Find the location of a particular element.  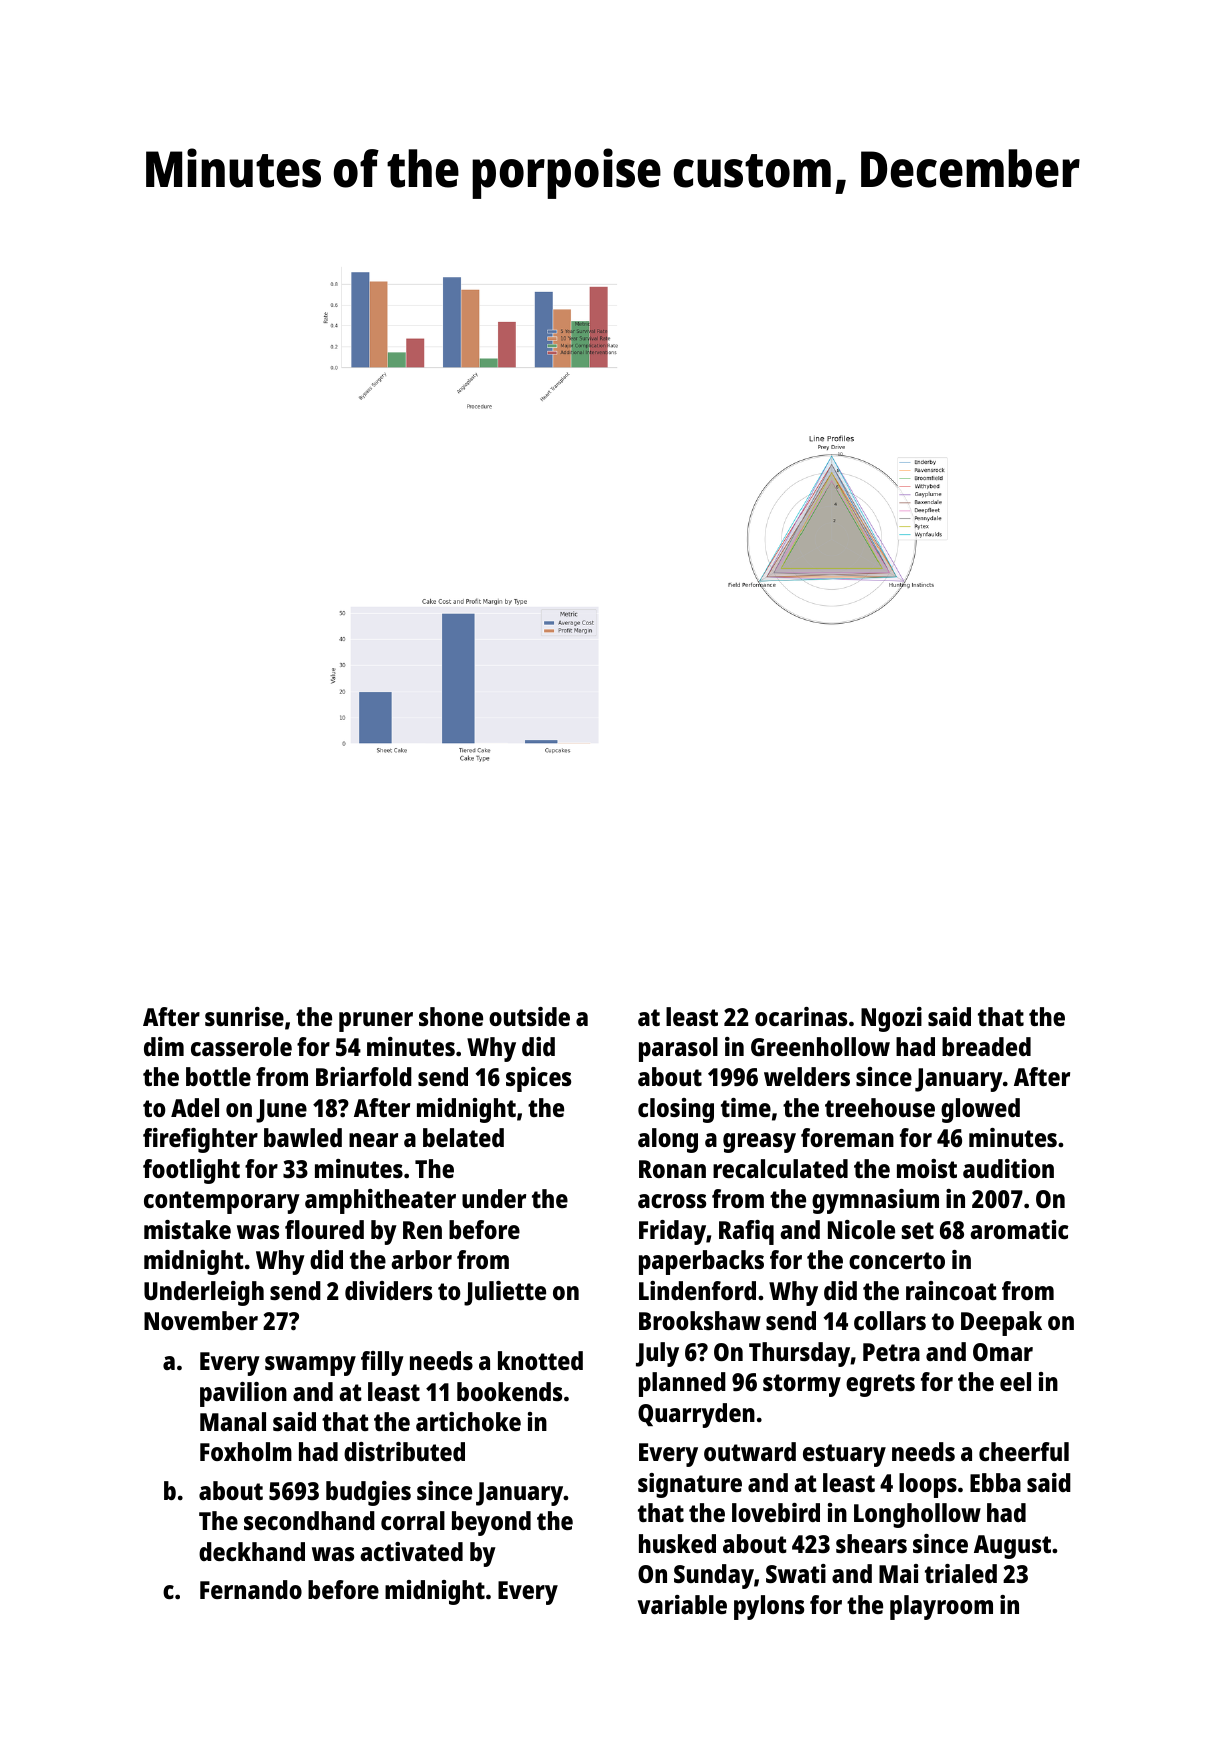

cheerful is located at coordinates (1024, 1451).
